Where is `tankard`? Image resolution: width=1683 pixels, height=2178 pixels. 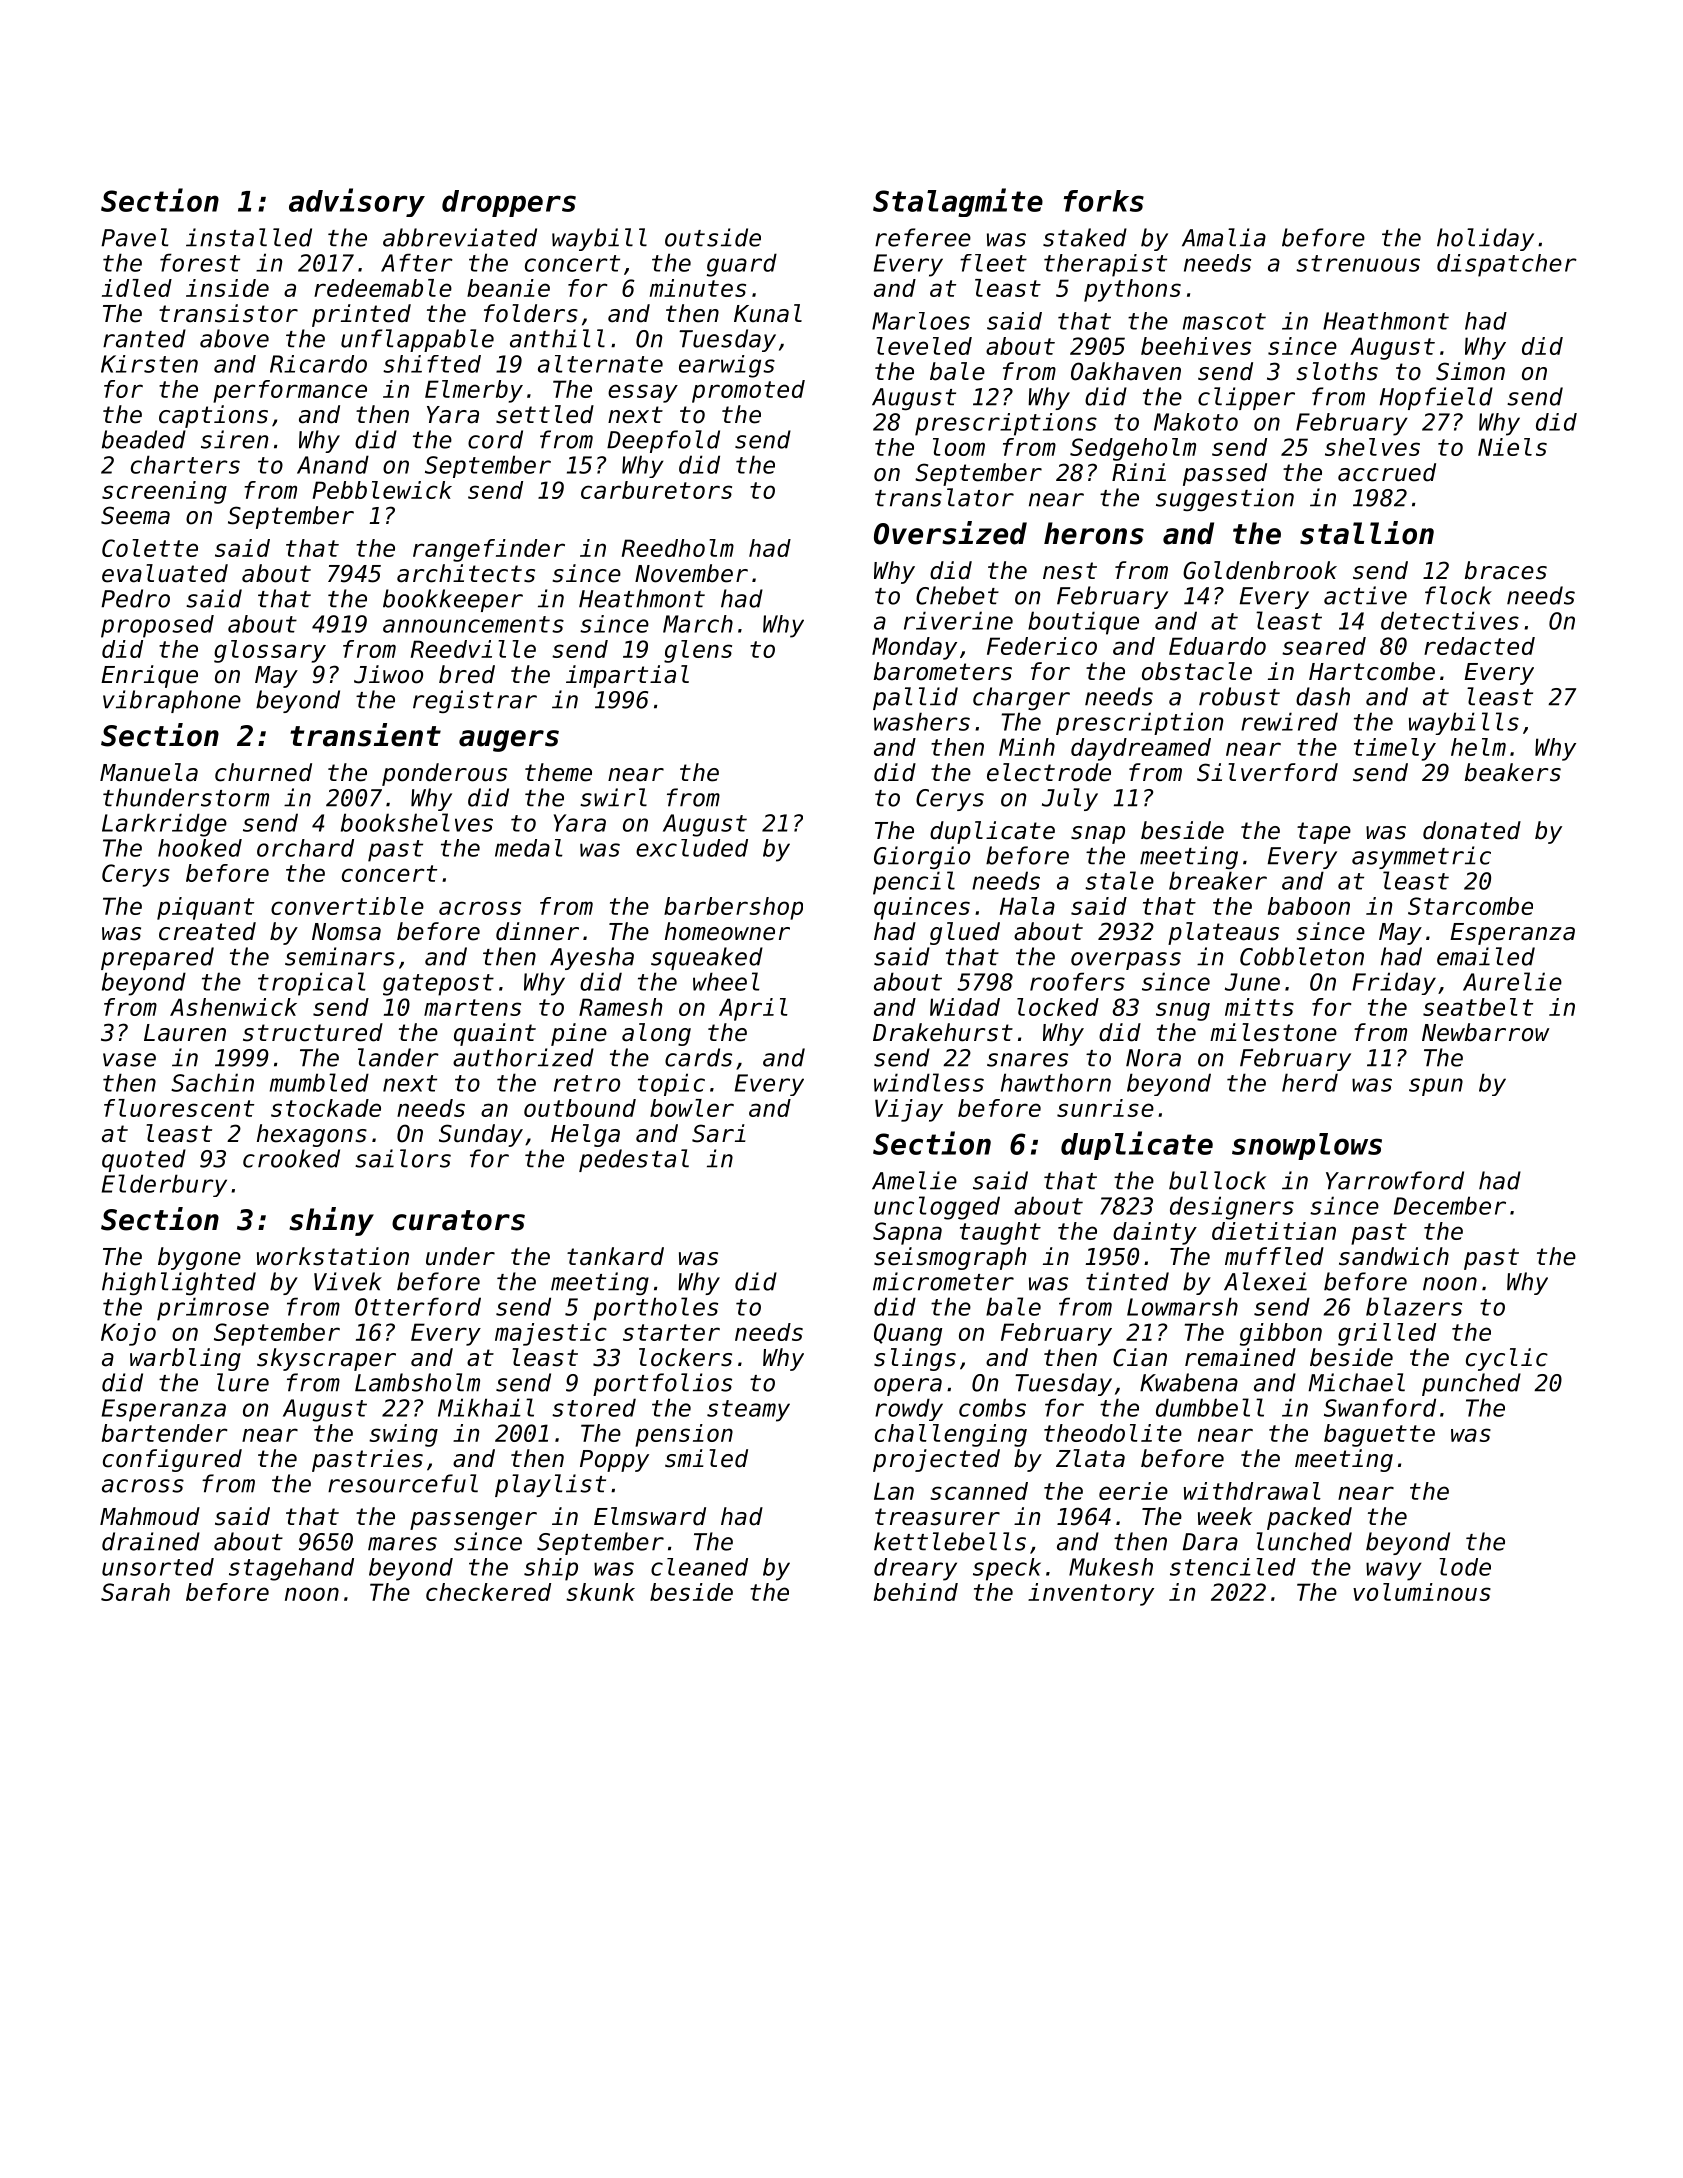
tankard is located at coordinates (615, 1256).
